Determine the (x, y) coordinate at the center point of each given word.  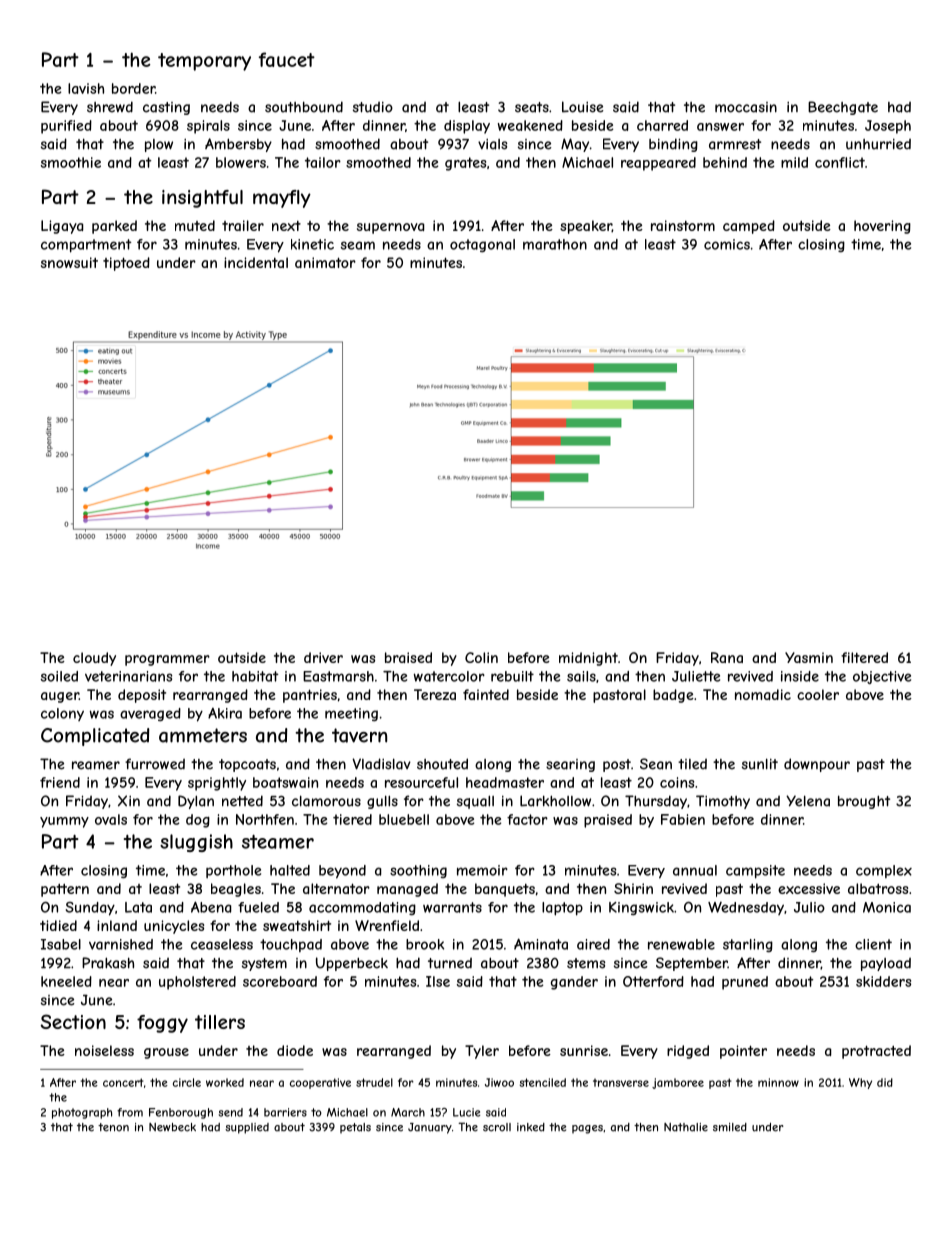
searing (570, 765)
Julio (809, 907)
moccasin (746, 107)
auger (60, 697)
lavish (86, 88)
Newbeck (172, 1127)
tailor (323, 162)
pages (587, 1129)
